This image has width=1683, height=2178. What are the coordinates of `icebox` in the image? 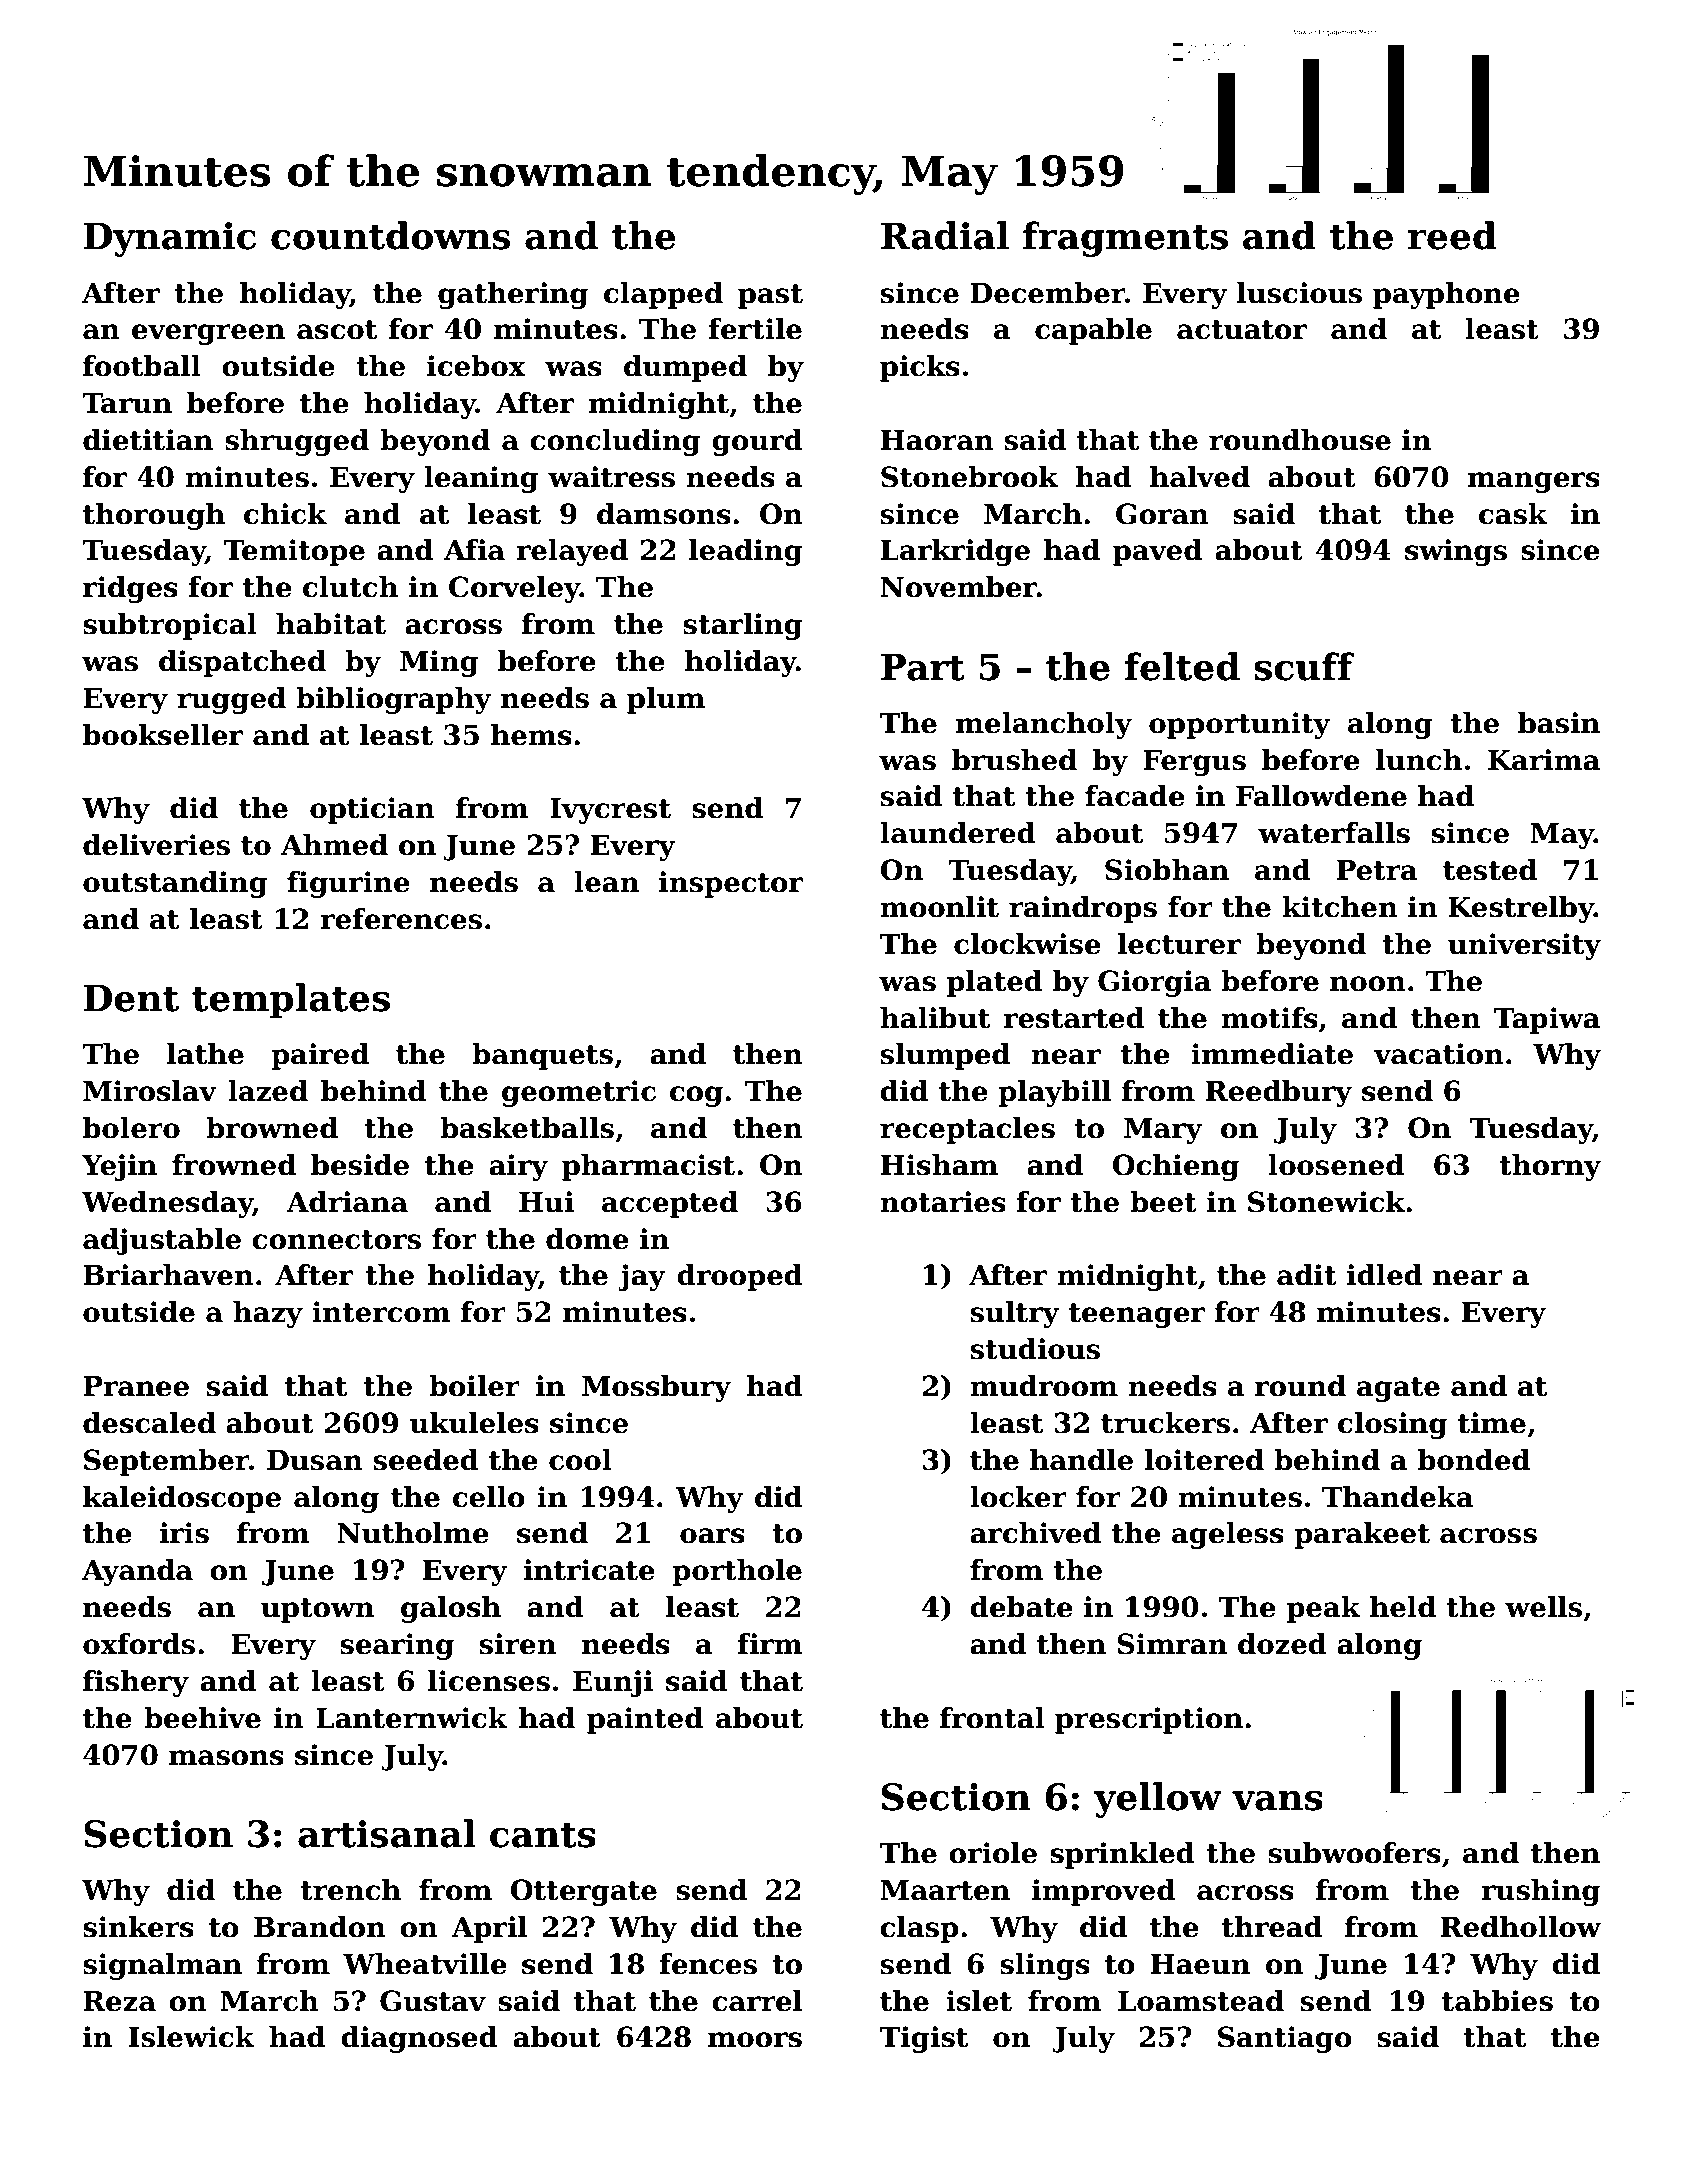 It's located at (476, 366).
